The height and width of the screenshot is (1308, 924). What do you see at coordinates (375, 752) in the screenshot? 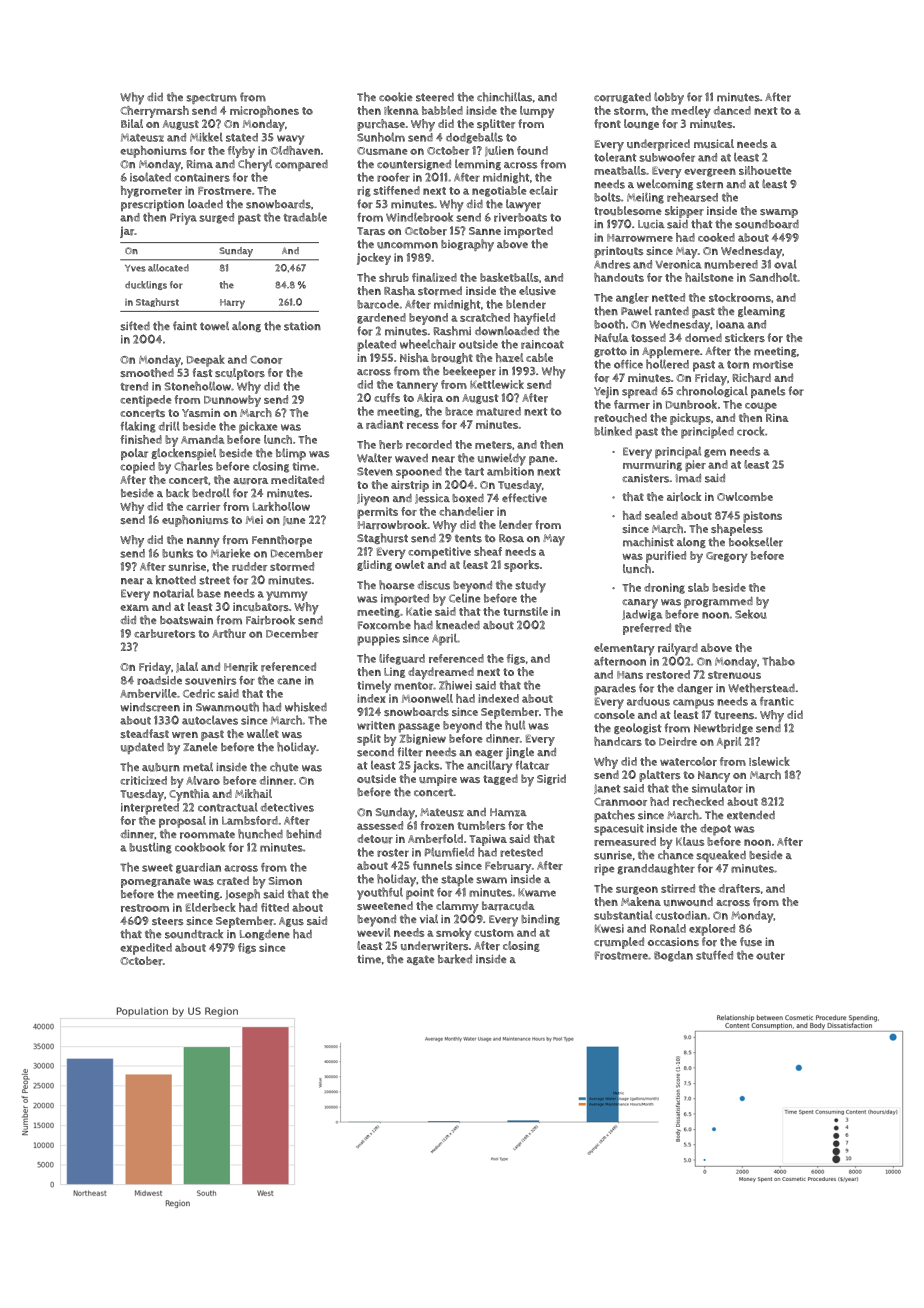
I see `second` at bounding box center [375, 752].
